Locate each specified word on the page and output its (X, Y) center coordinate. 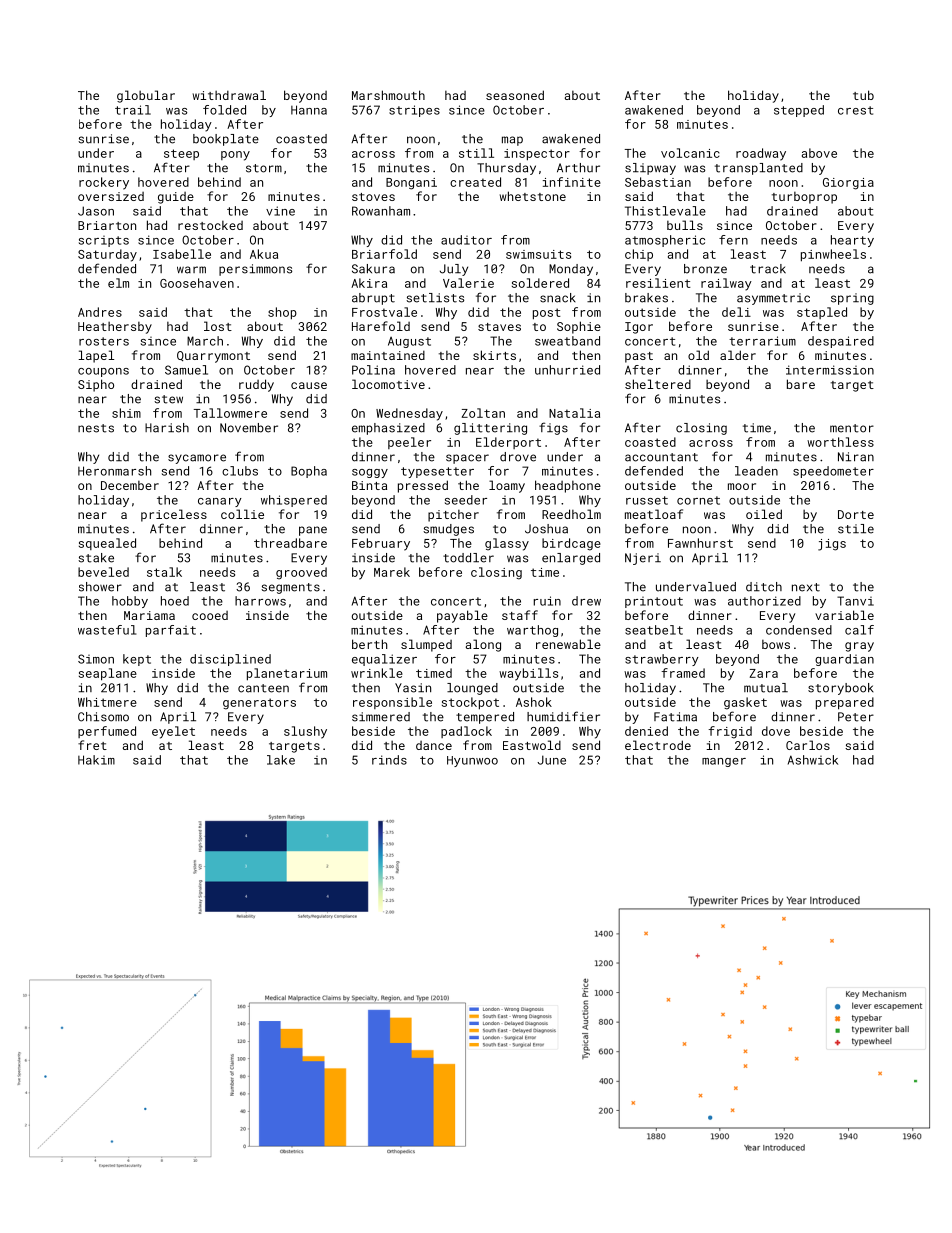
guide (176, 198)
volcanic (690, 153)
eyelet (173, 732)
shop (282, 313)
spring (852, 299)
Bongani (411, 184)
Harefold (381, 326)
